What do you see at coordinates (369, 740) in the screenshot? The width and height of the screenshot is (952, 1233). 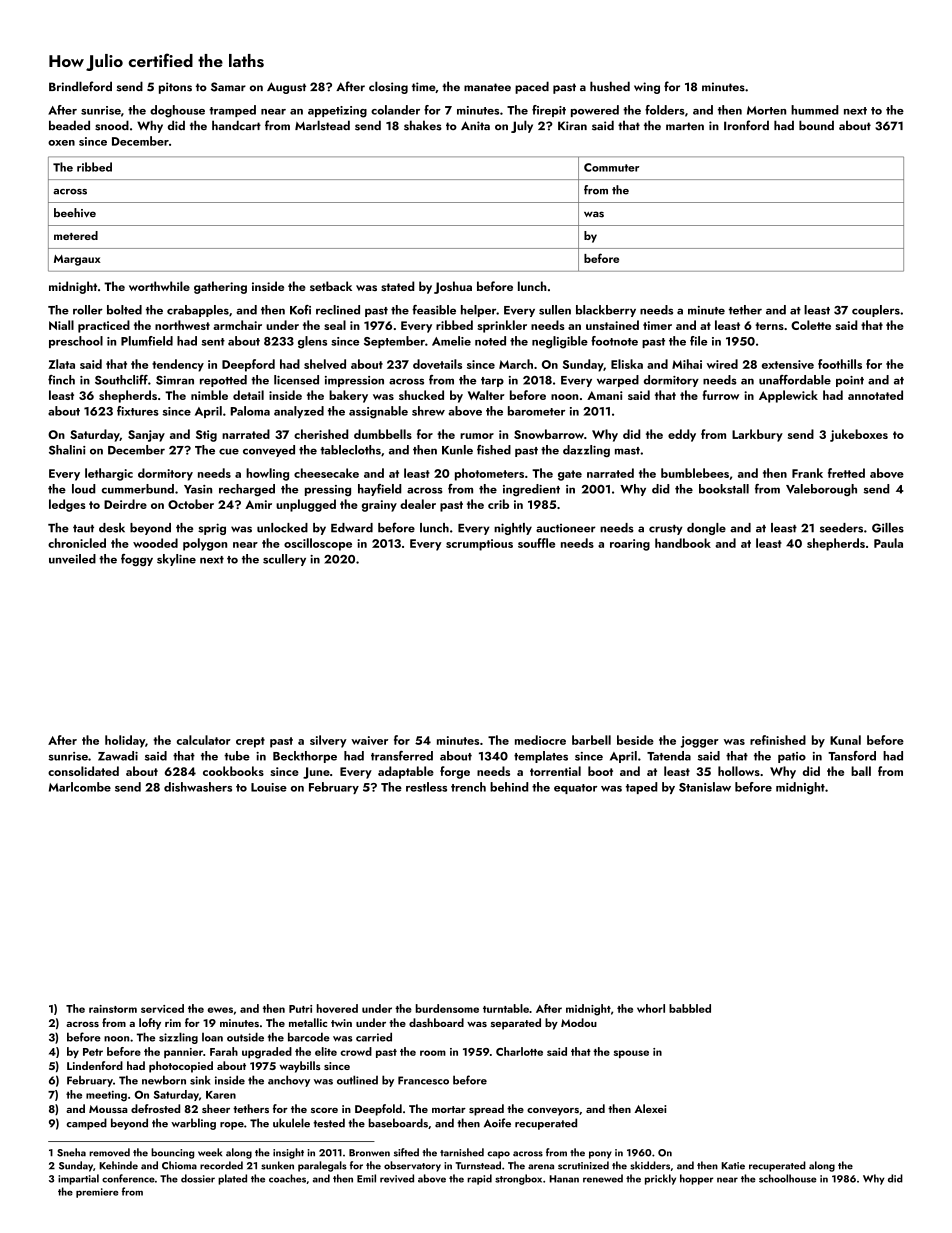 I see `waiver` at bounding box center [369, 740].
